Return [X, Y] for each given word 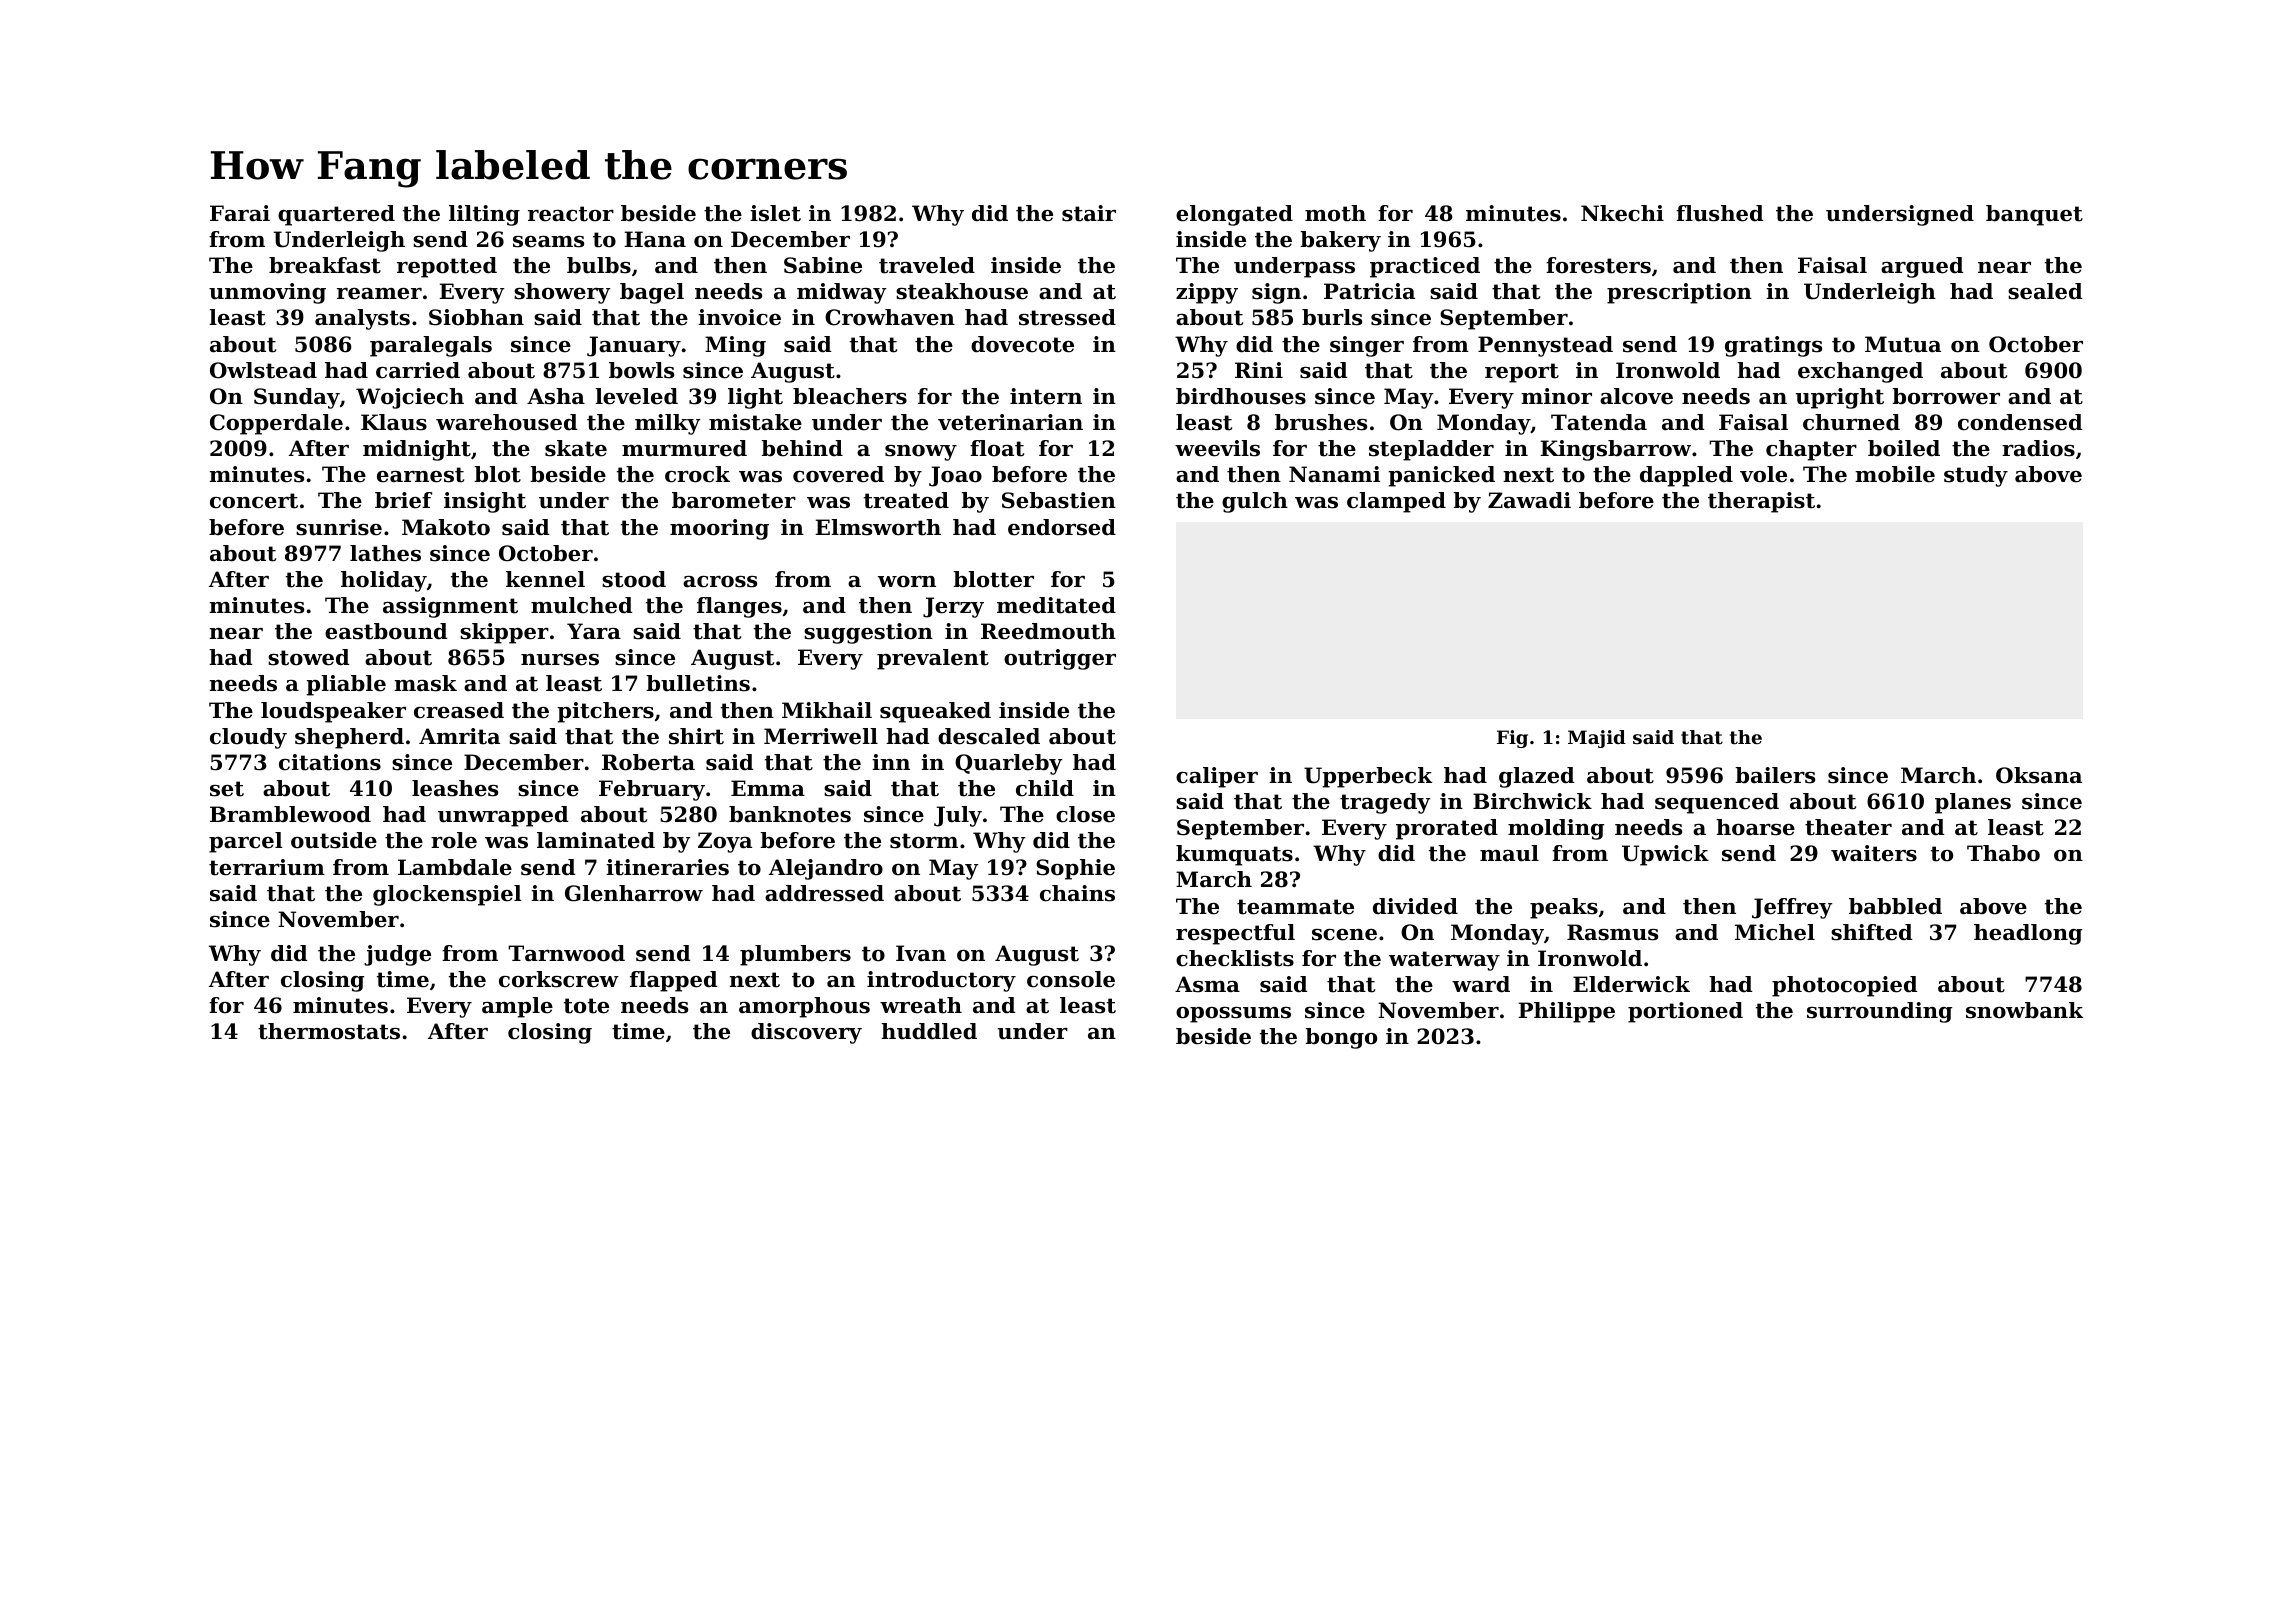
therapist [1761, 502]
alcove [1636, 396]
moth [1335, 213]
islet [775, 213]
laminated [596, 840]
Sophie [1075, 869]
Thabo [2003, 853]
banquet [2034, 215]
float [997, 448]
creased [459, 710]
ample [517, 1007]
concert [254, 501]
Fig [1512, 739]
